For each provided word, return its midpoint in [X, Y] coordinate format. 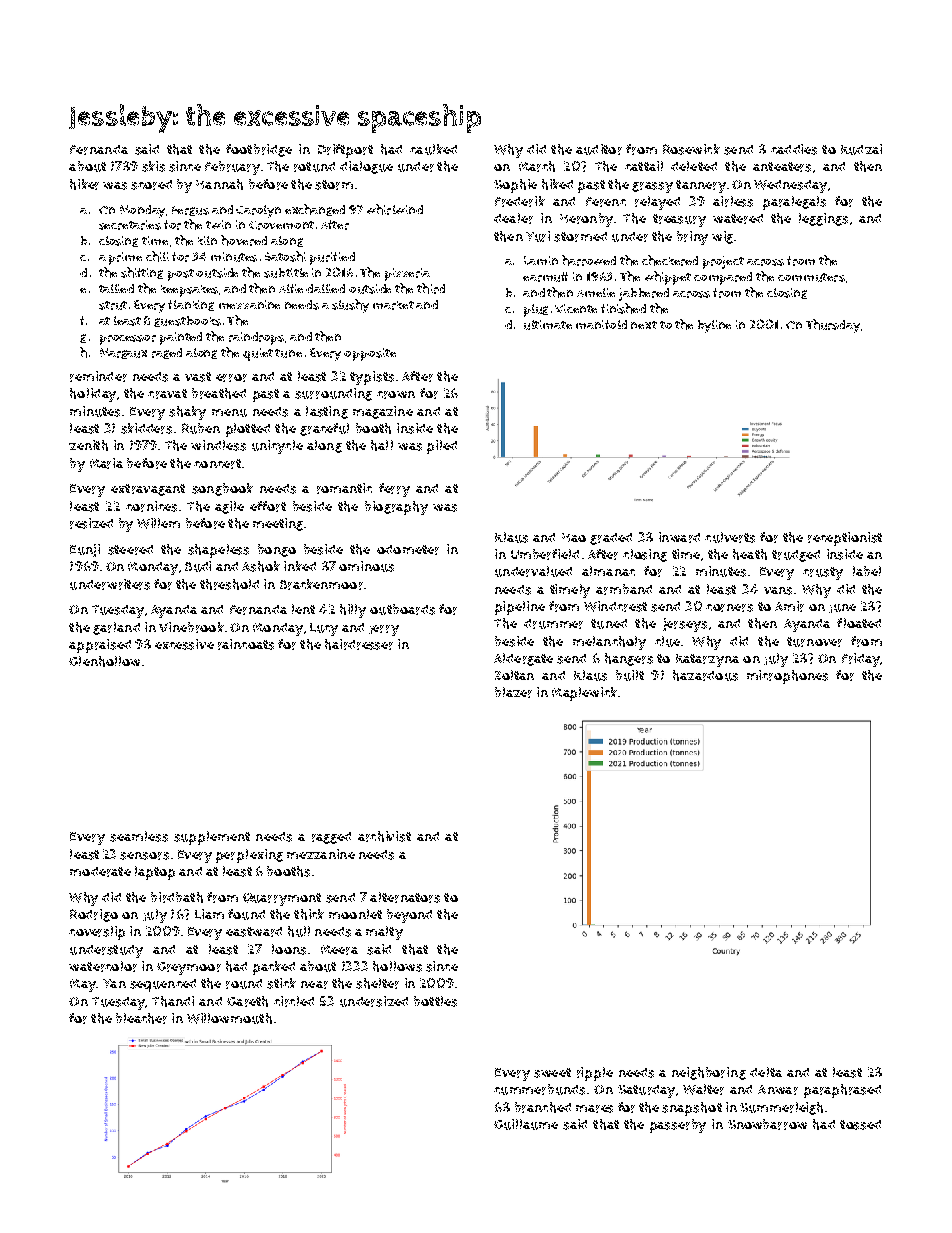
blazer [513, 692]
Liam [209, 914]
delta [766, 1072]
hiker [84, 184]
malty [384, 933]
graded [611, 539]
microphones [787, 677]
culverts [730, 537]
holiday [93, 395]
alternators [405, 897]
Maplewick [584, 694]
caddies [794, 149]
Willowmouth [229, 1018]
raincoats [246, 644]
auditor [599, 149]
